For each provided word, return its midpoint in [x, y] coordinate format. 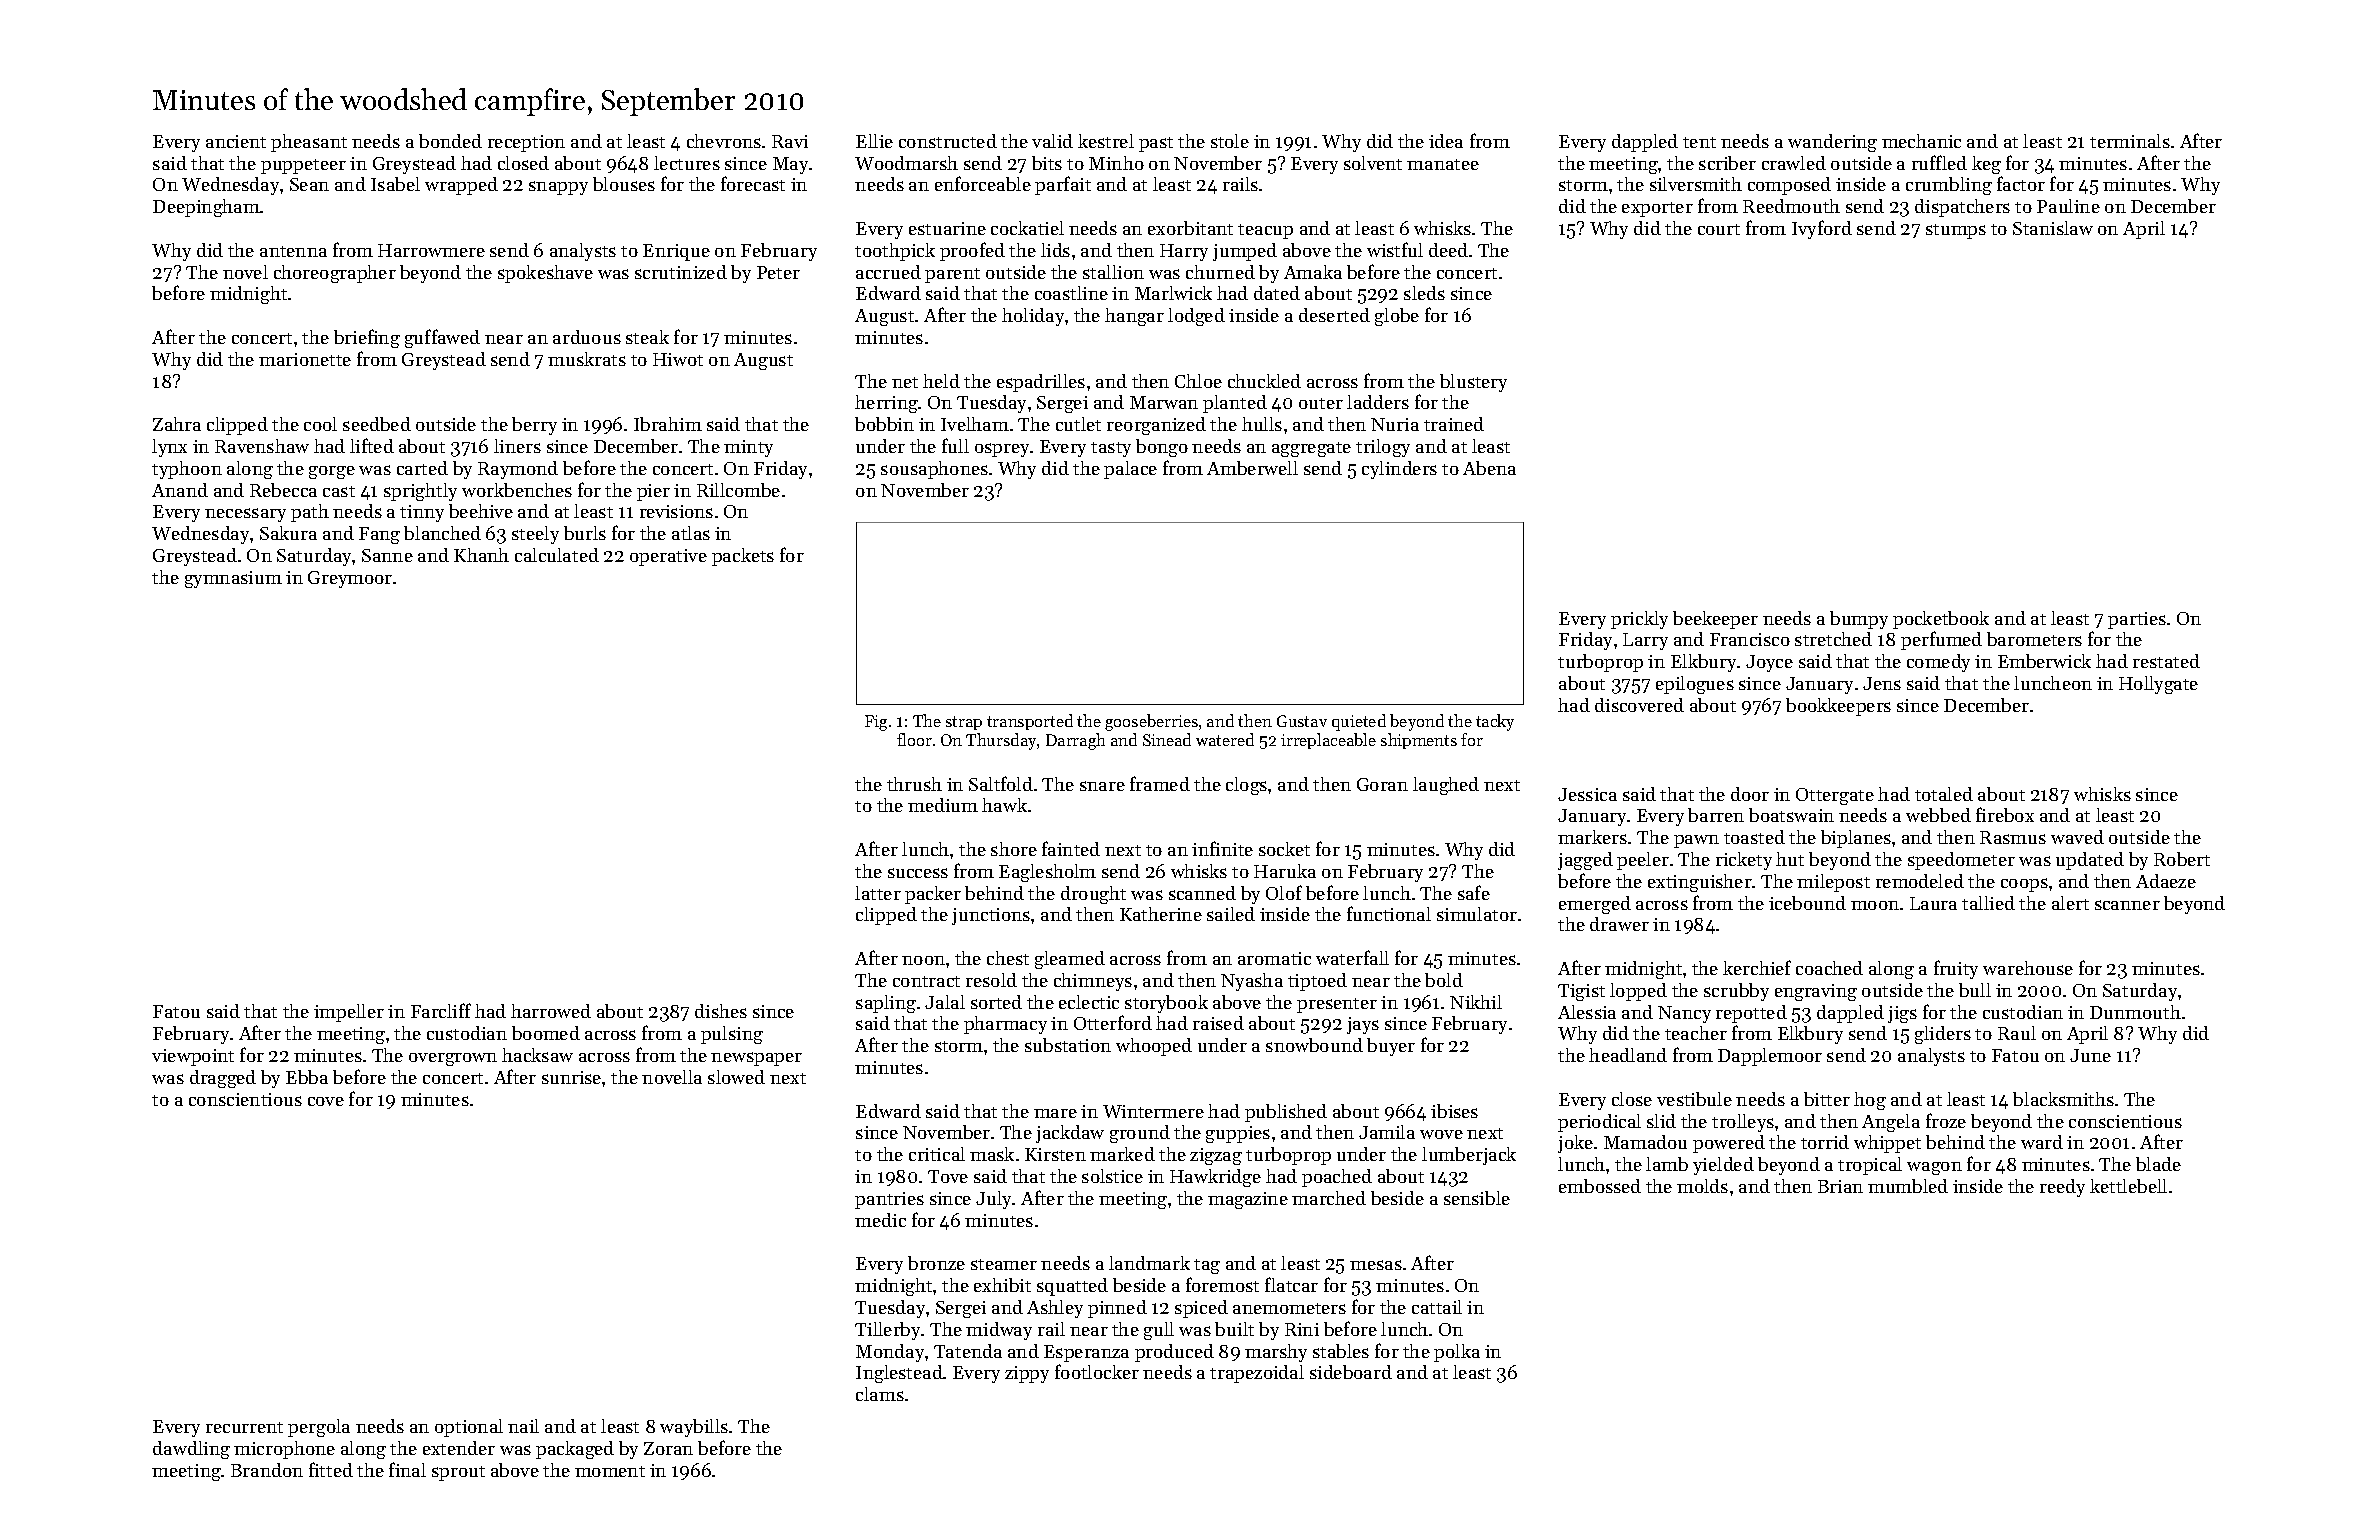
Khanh [481, 555]
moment [610, 1471]
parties [2137, 620]
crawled [1794, 163]
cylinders [1399, 470]
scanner [2127, 905]
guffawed [442, 338]
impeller [349, 1013]
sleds [1424, 293]
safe [1474, 892]
